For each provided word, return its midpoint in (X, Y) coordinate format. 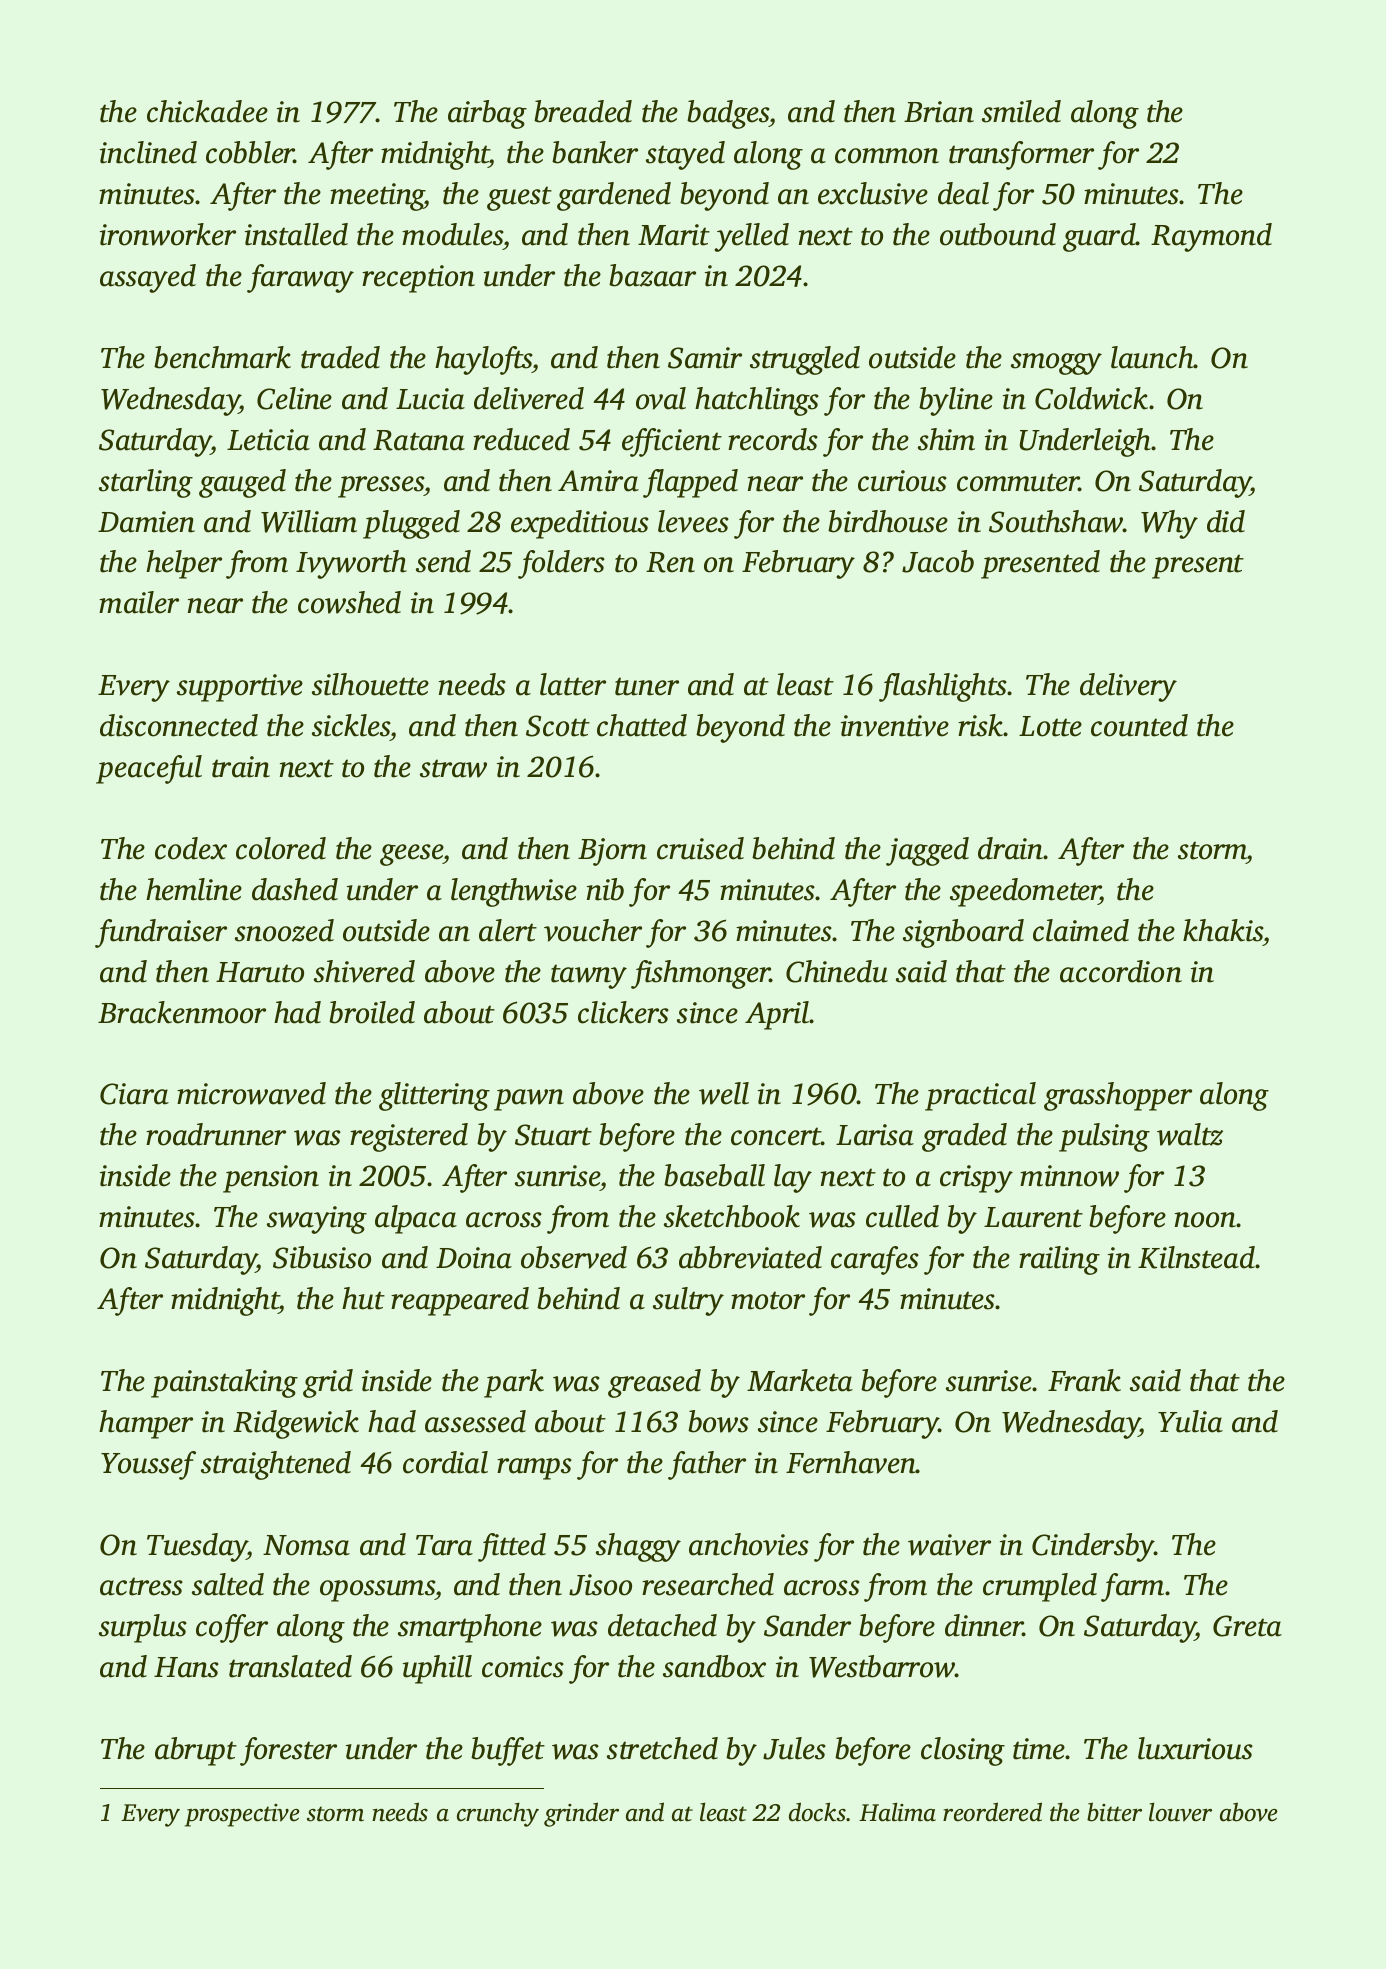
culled (902, 1216)
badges (728, 114)
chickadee (207, 111)
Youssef (148, 1465)
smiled (1021, 111)
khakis (1223, 930)
